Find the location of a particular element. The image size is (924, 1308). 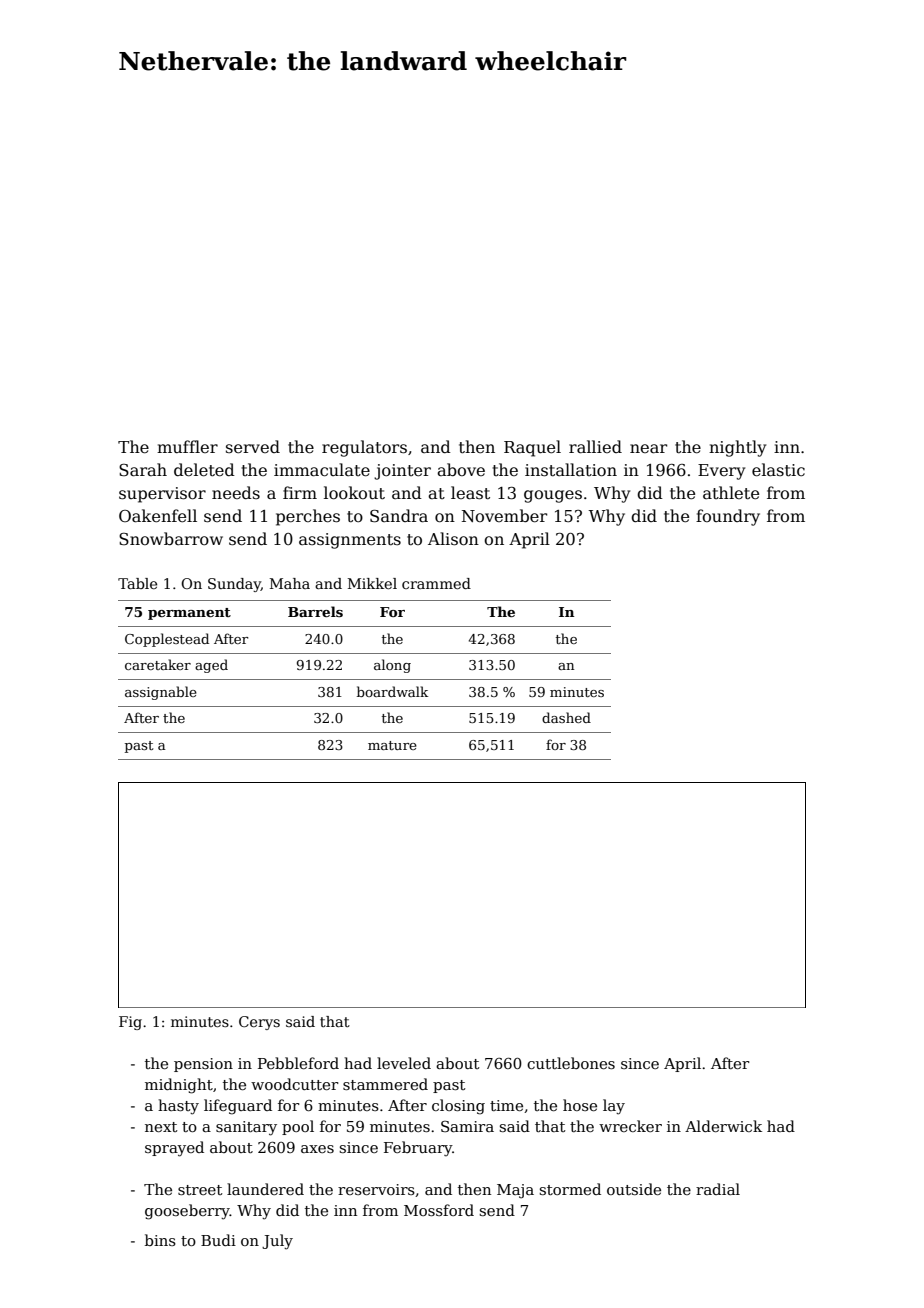

dashed is located at coordinates (566, 717).
